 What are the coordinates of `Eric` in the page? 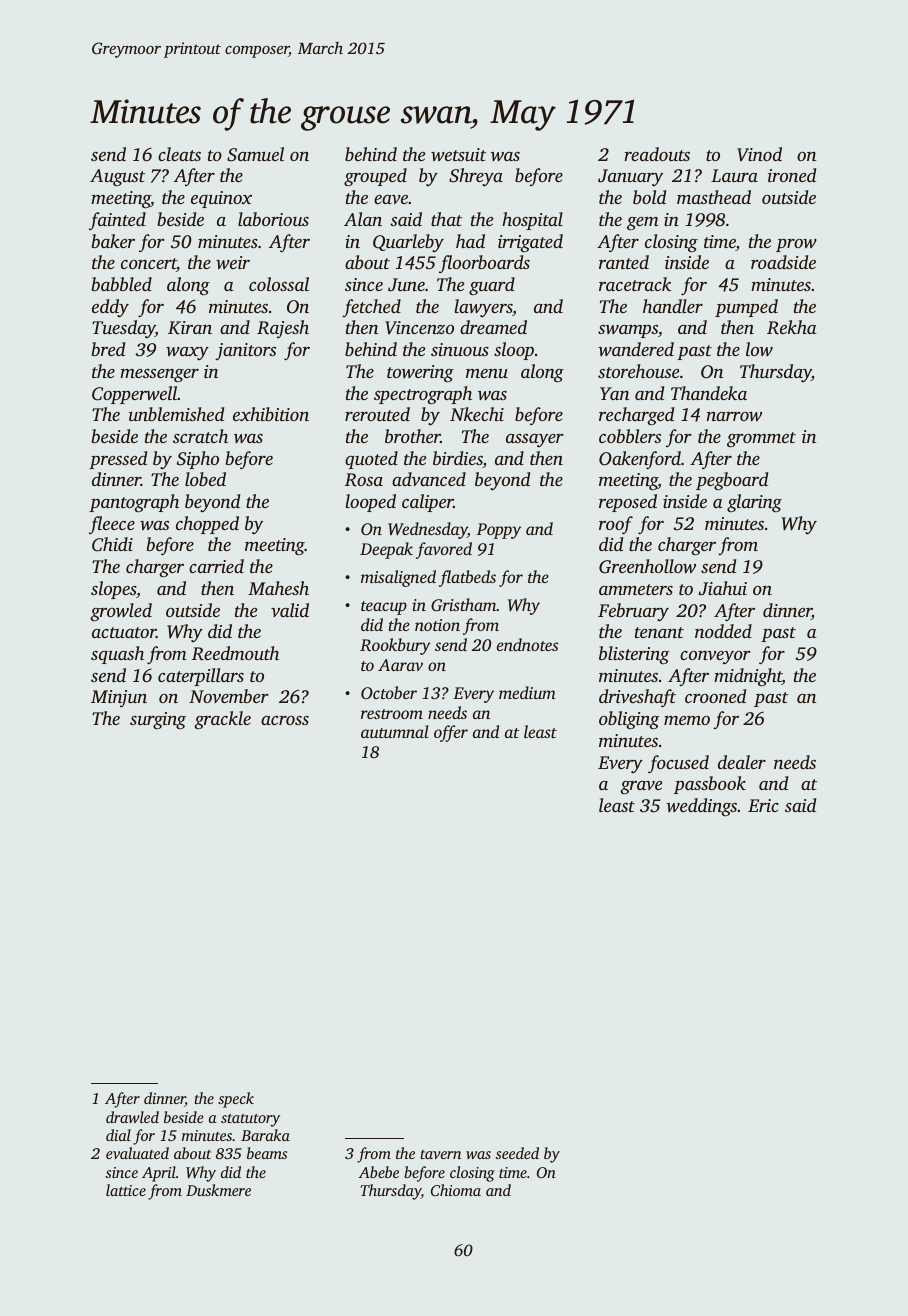 It's located at (763, 805).
